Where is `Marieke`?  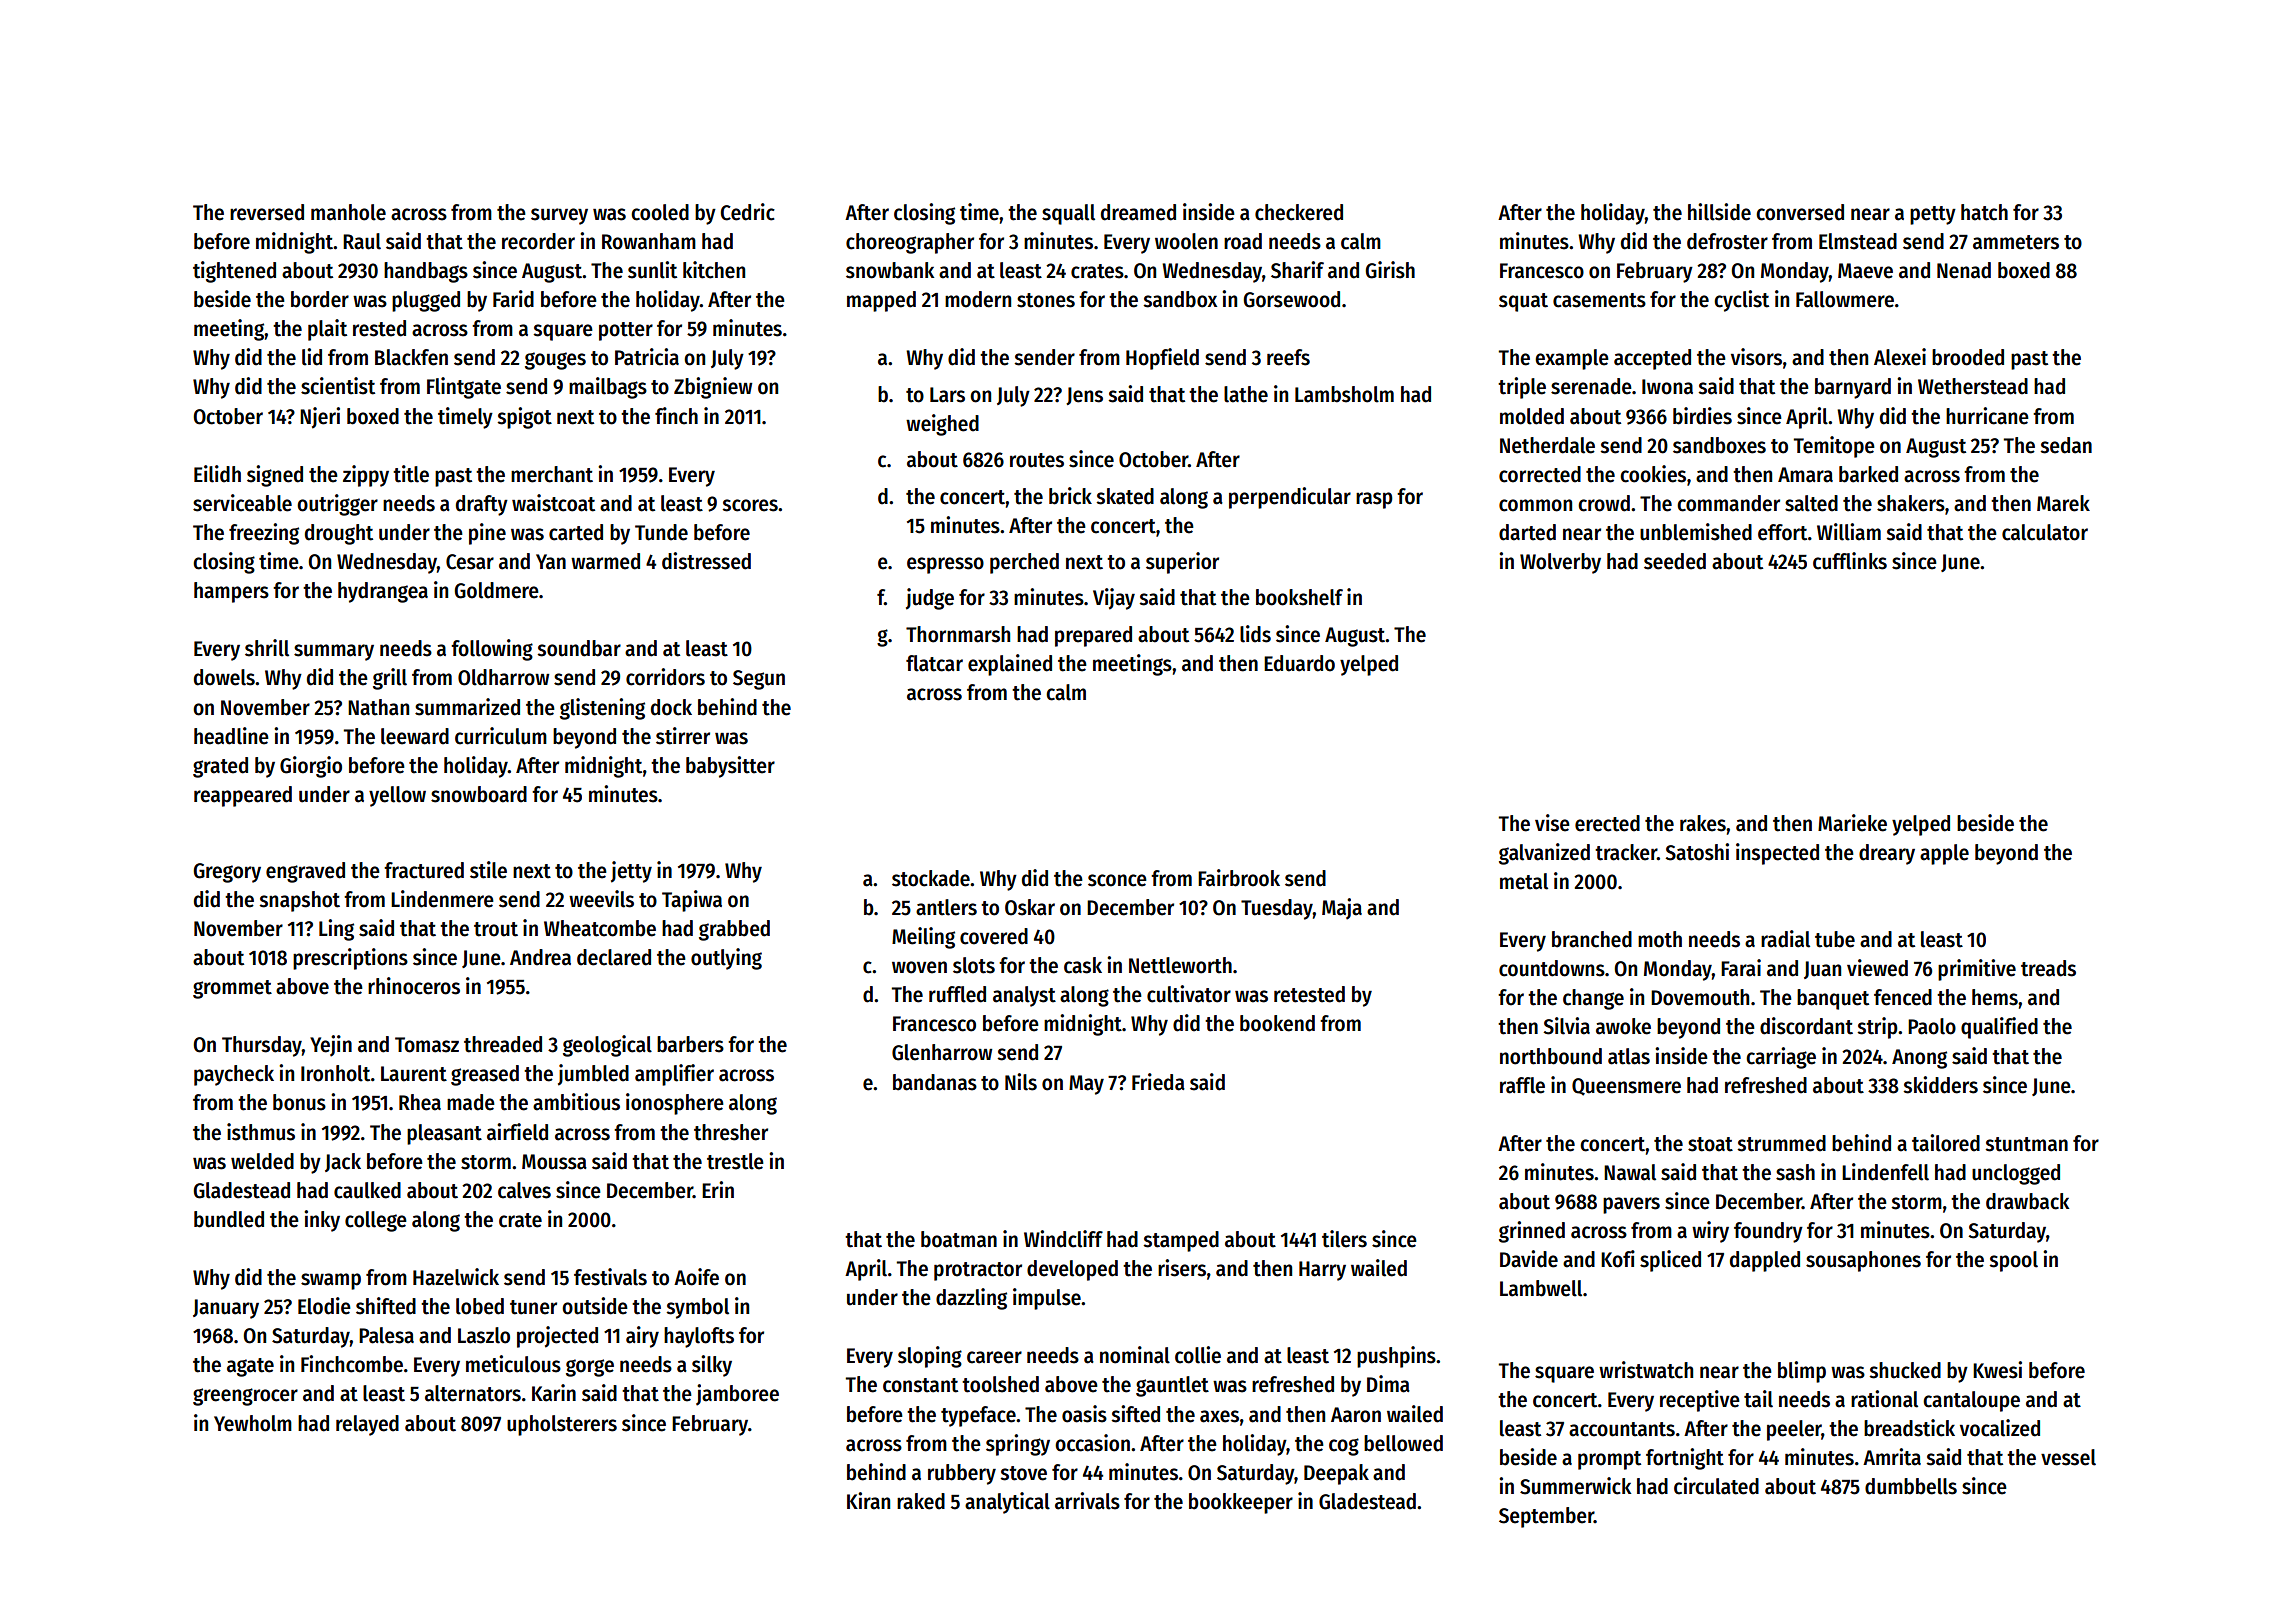
Marieke is located at coordinates (1852, 823).
